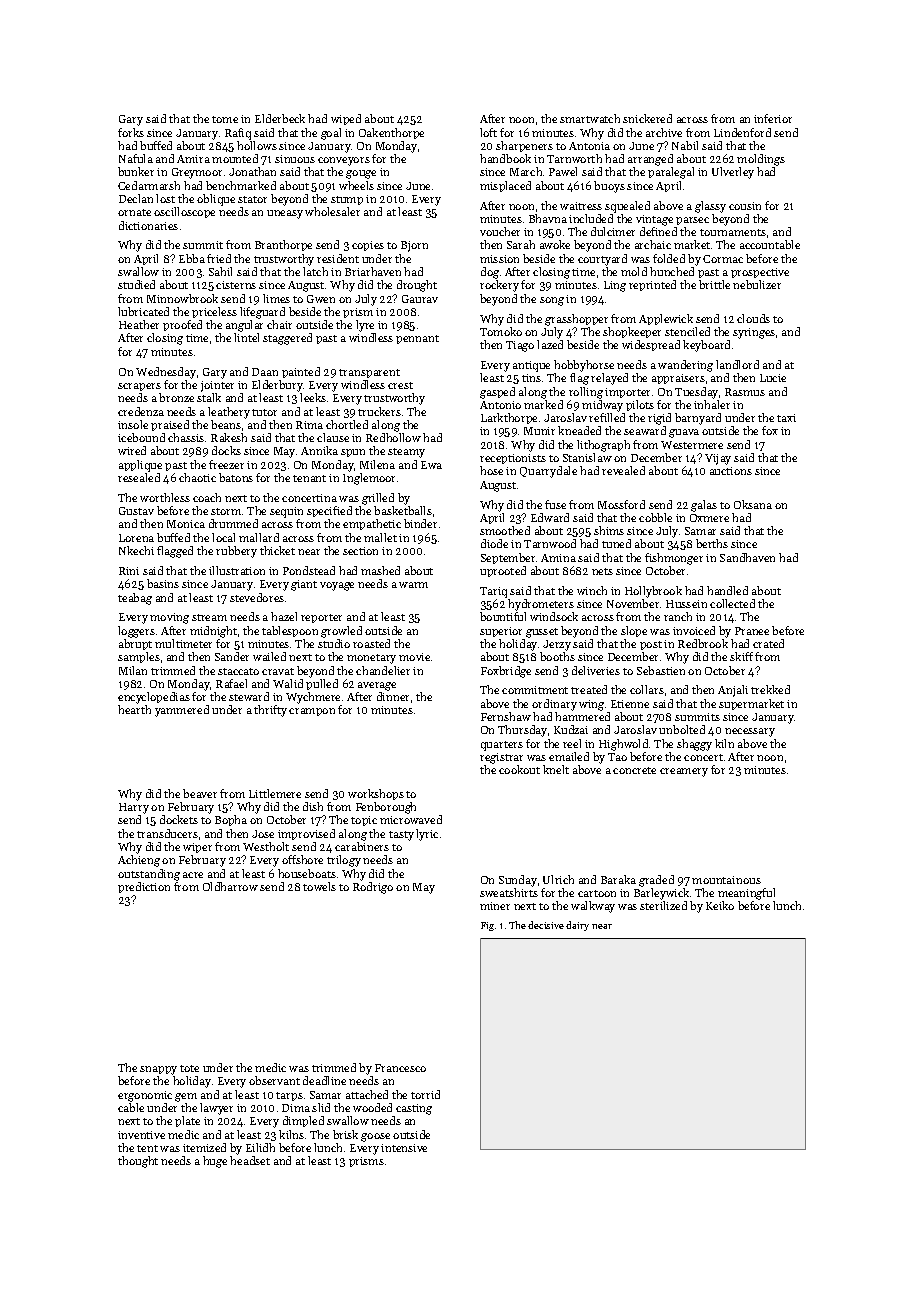 Image resolution: width=924 pixels, height=1308 pixels. I want to click on Elderbeck, so click(280, 118).
